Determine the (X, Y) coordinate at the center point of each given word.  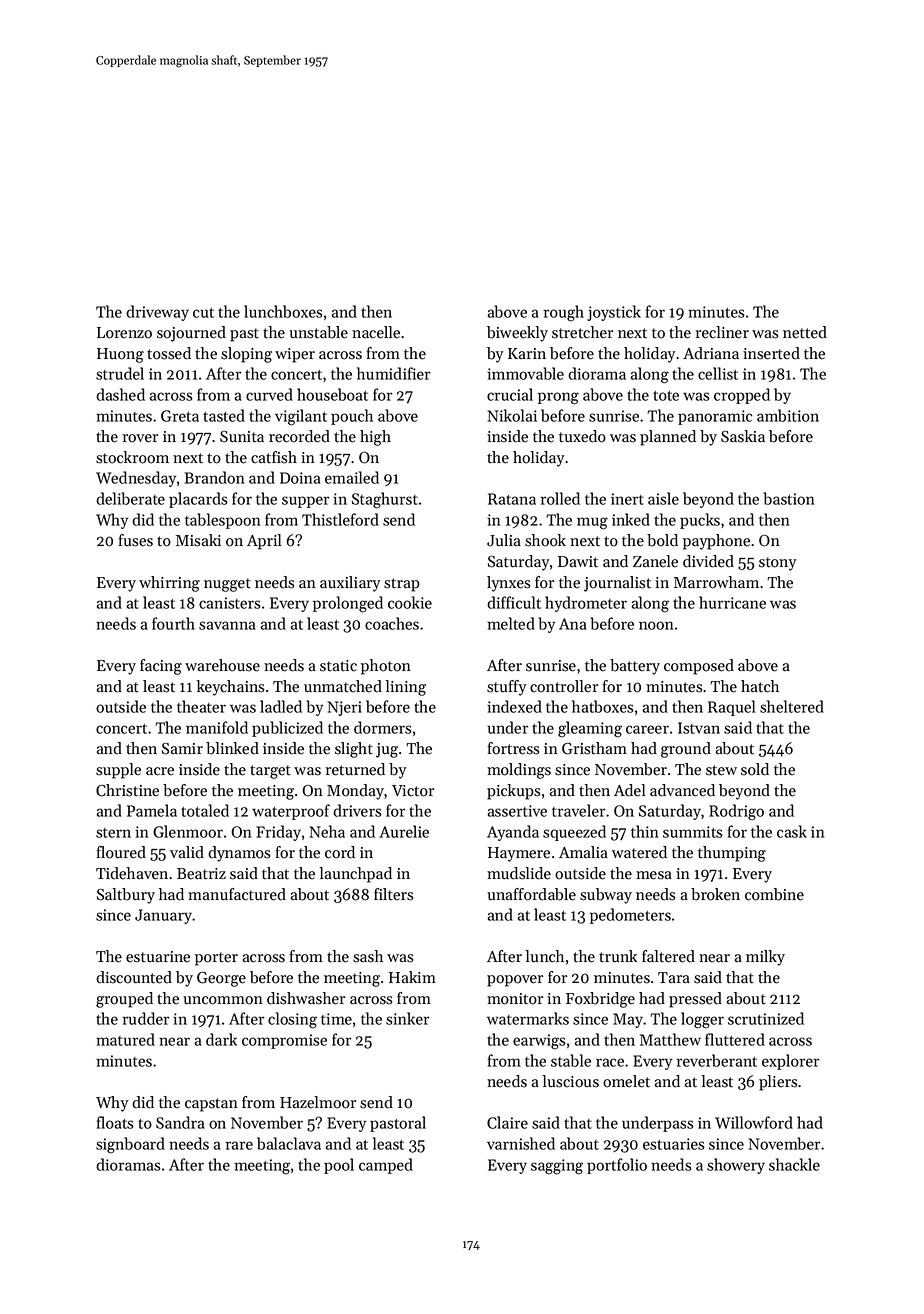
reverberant (717, 1060)
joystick (614, 313)
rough (564, 313)
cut (203, 313)
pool (339, 1166)
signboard (130, 1145)
